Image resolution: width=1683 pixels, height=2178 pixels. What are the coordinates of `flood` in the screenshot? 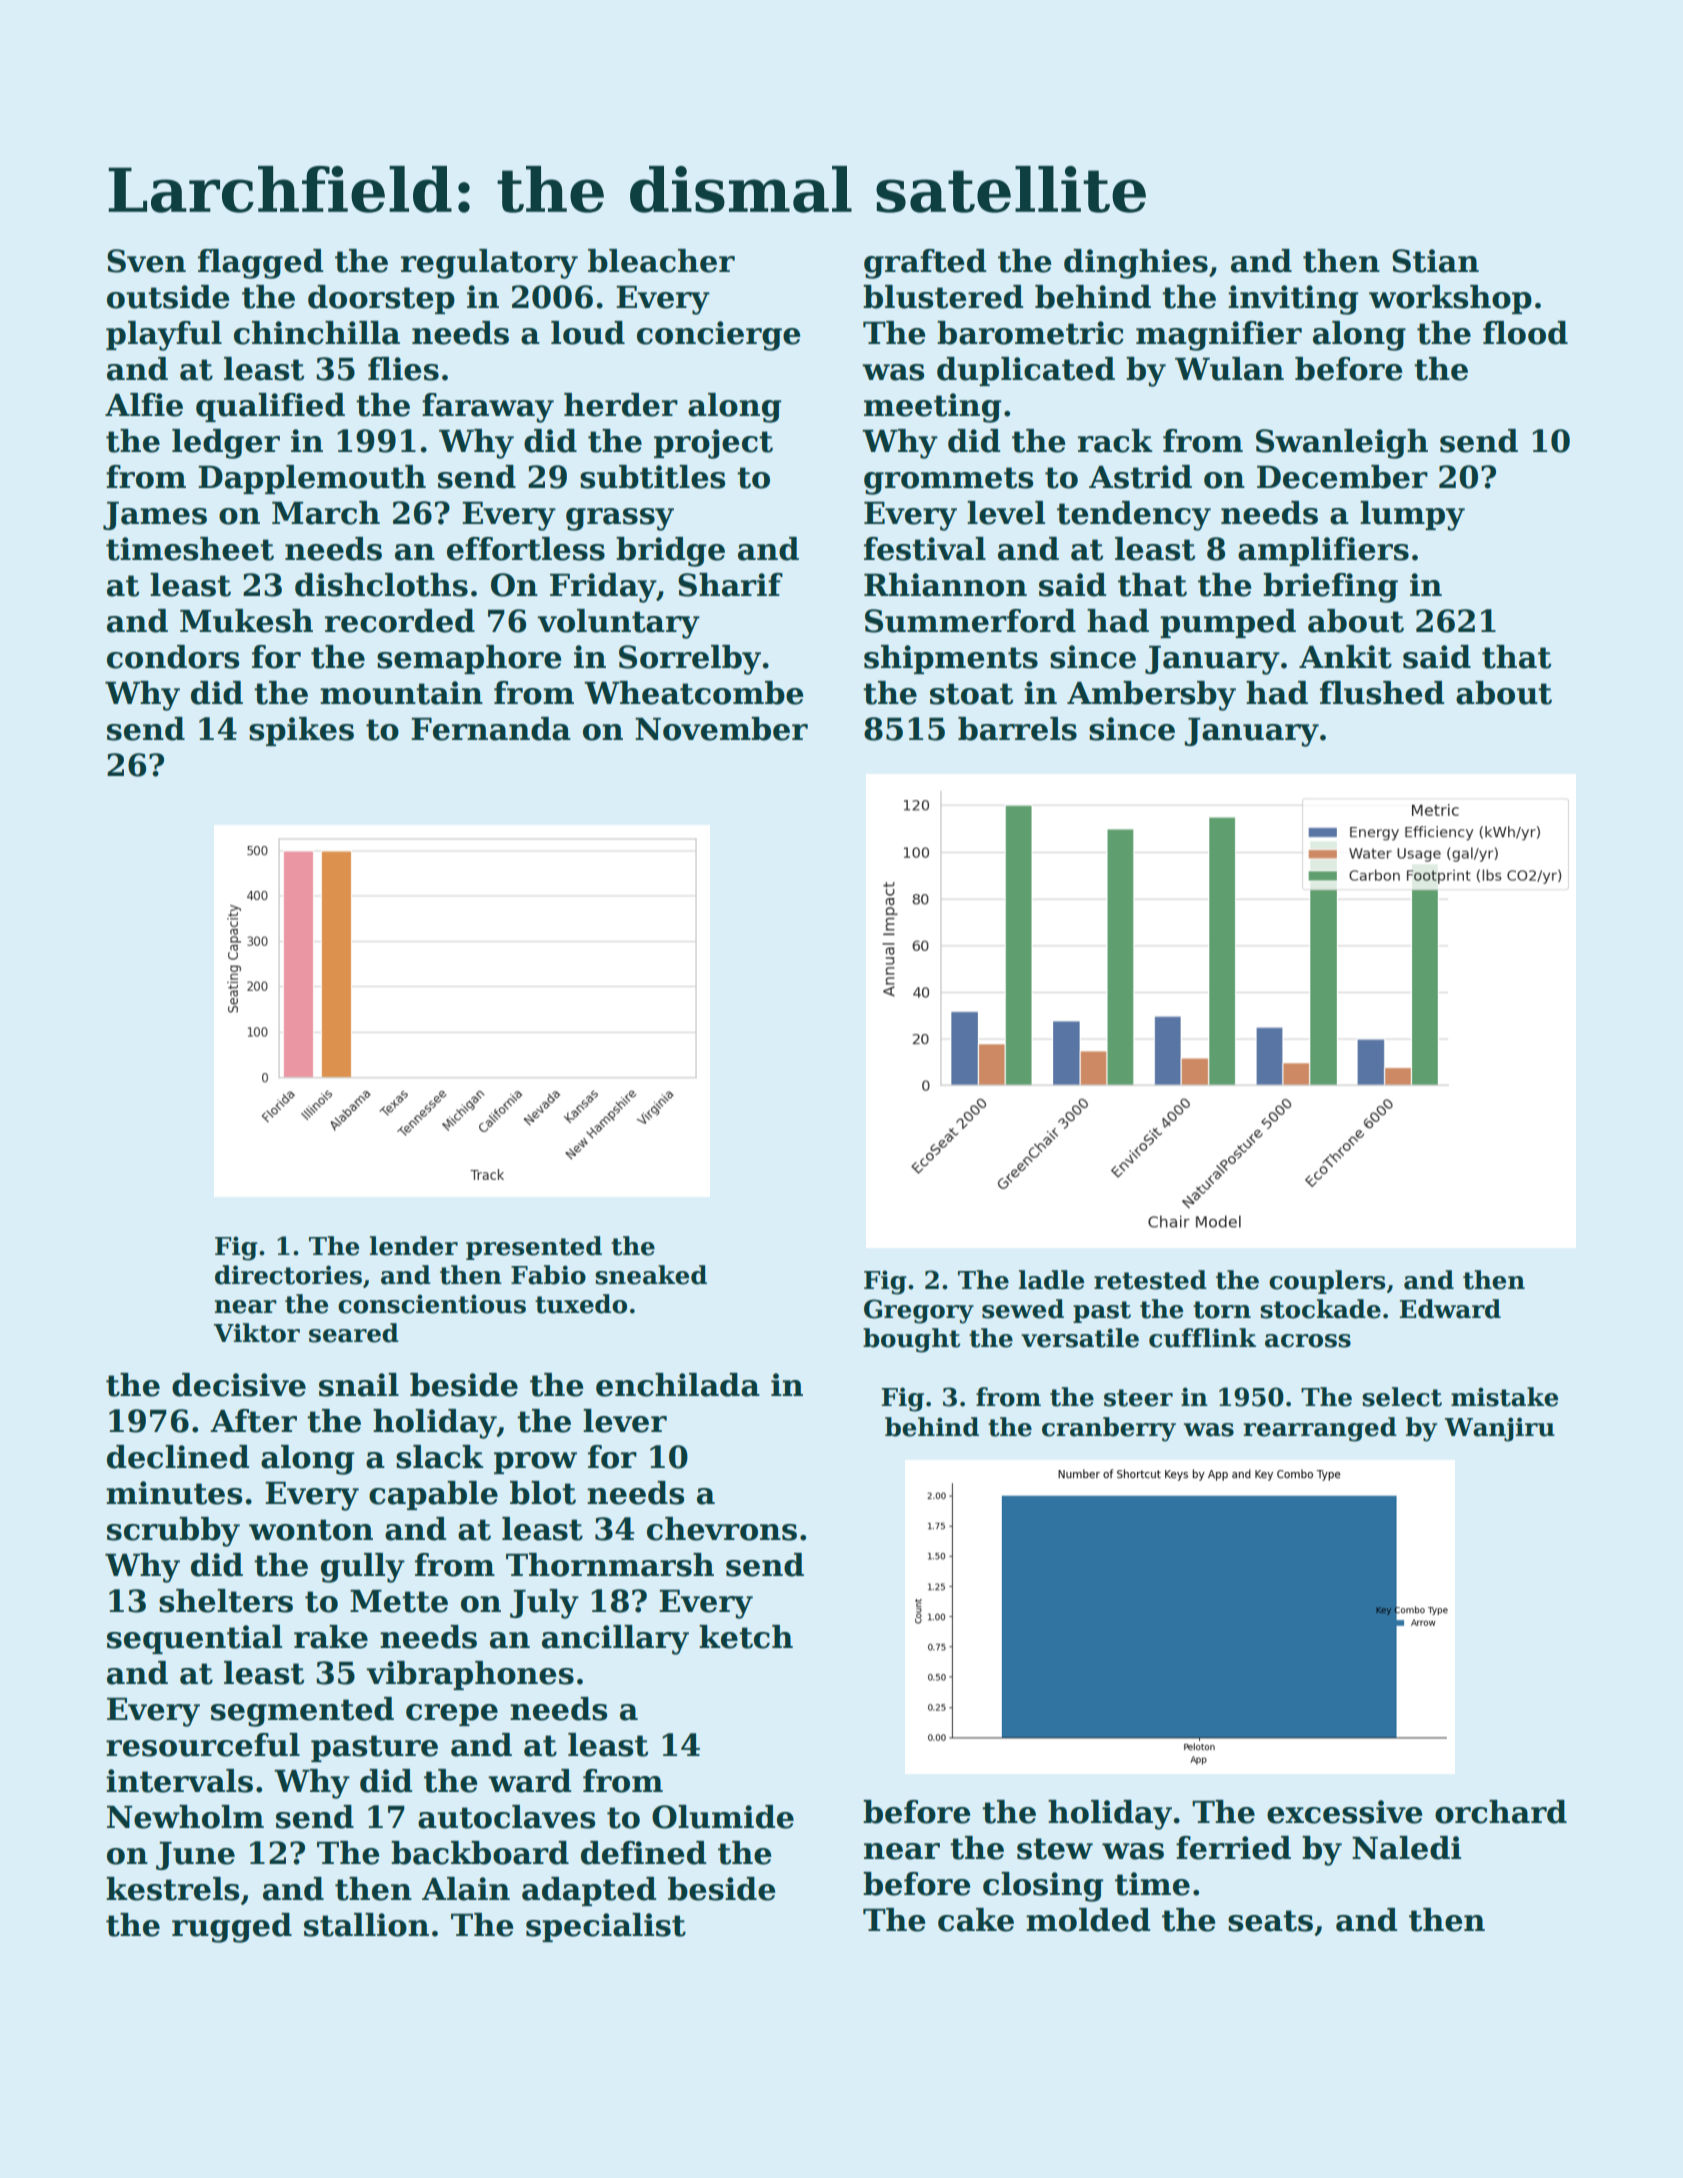 It's located at (1525, 333).
